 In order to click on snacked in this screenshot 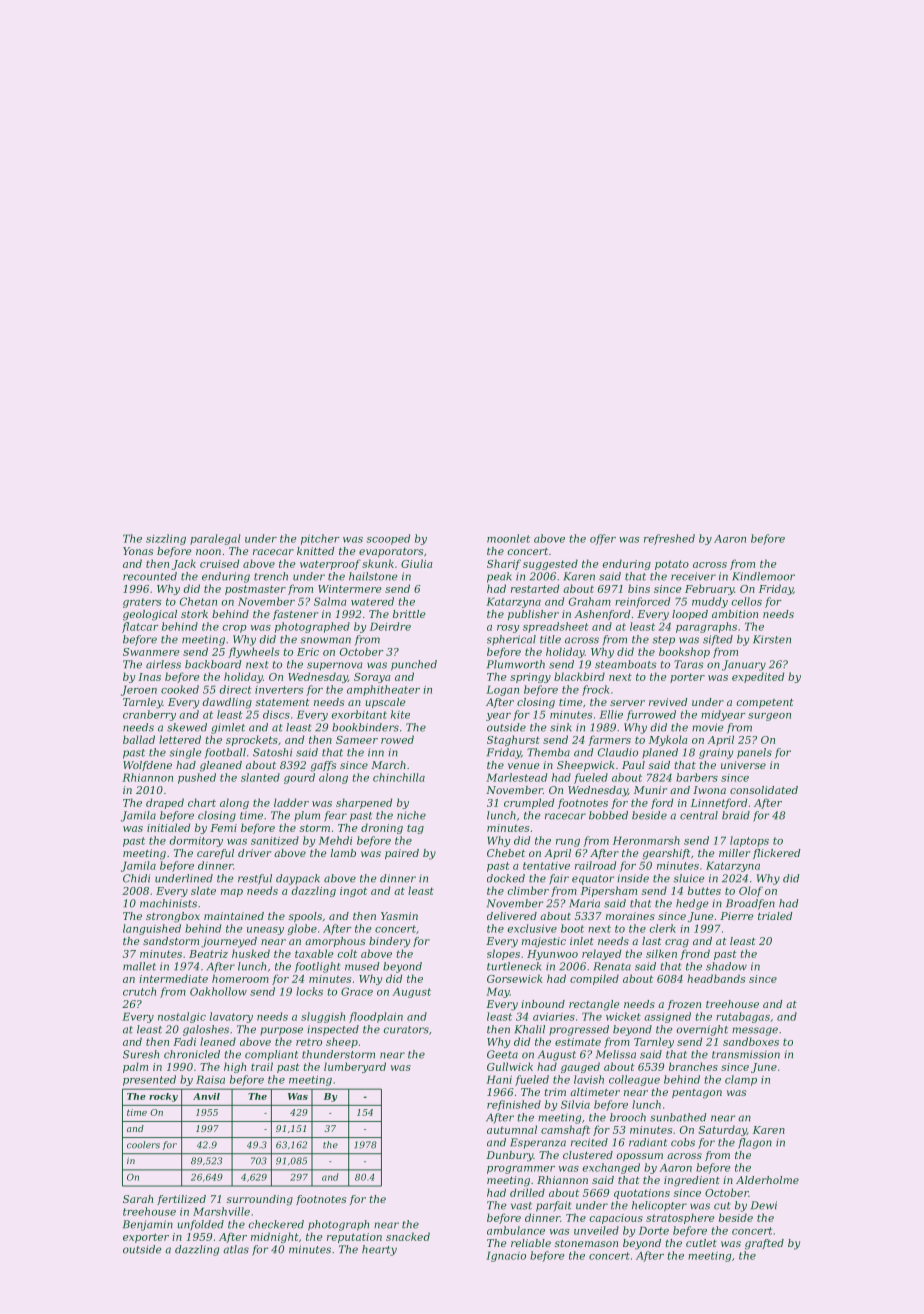, I will do `click(408, 1236)`.
